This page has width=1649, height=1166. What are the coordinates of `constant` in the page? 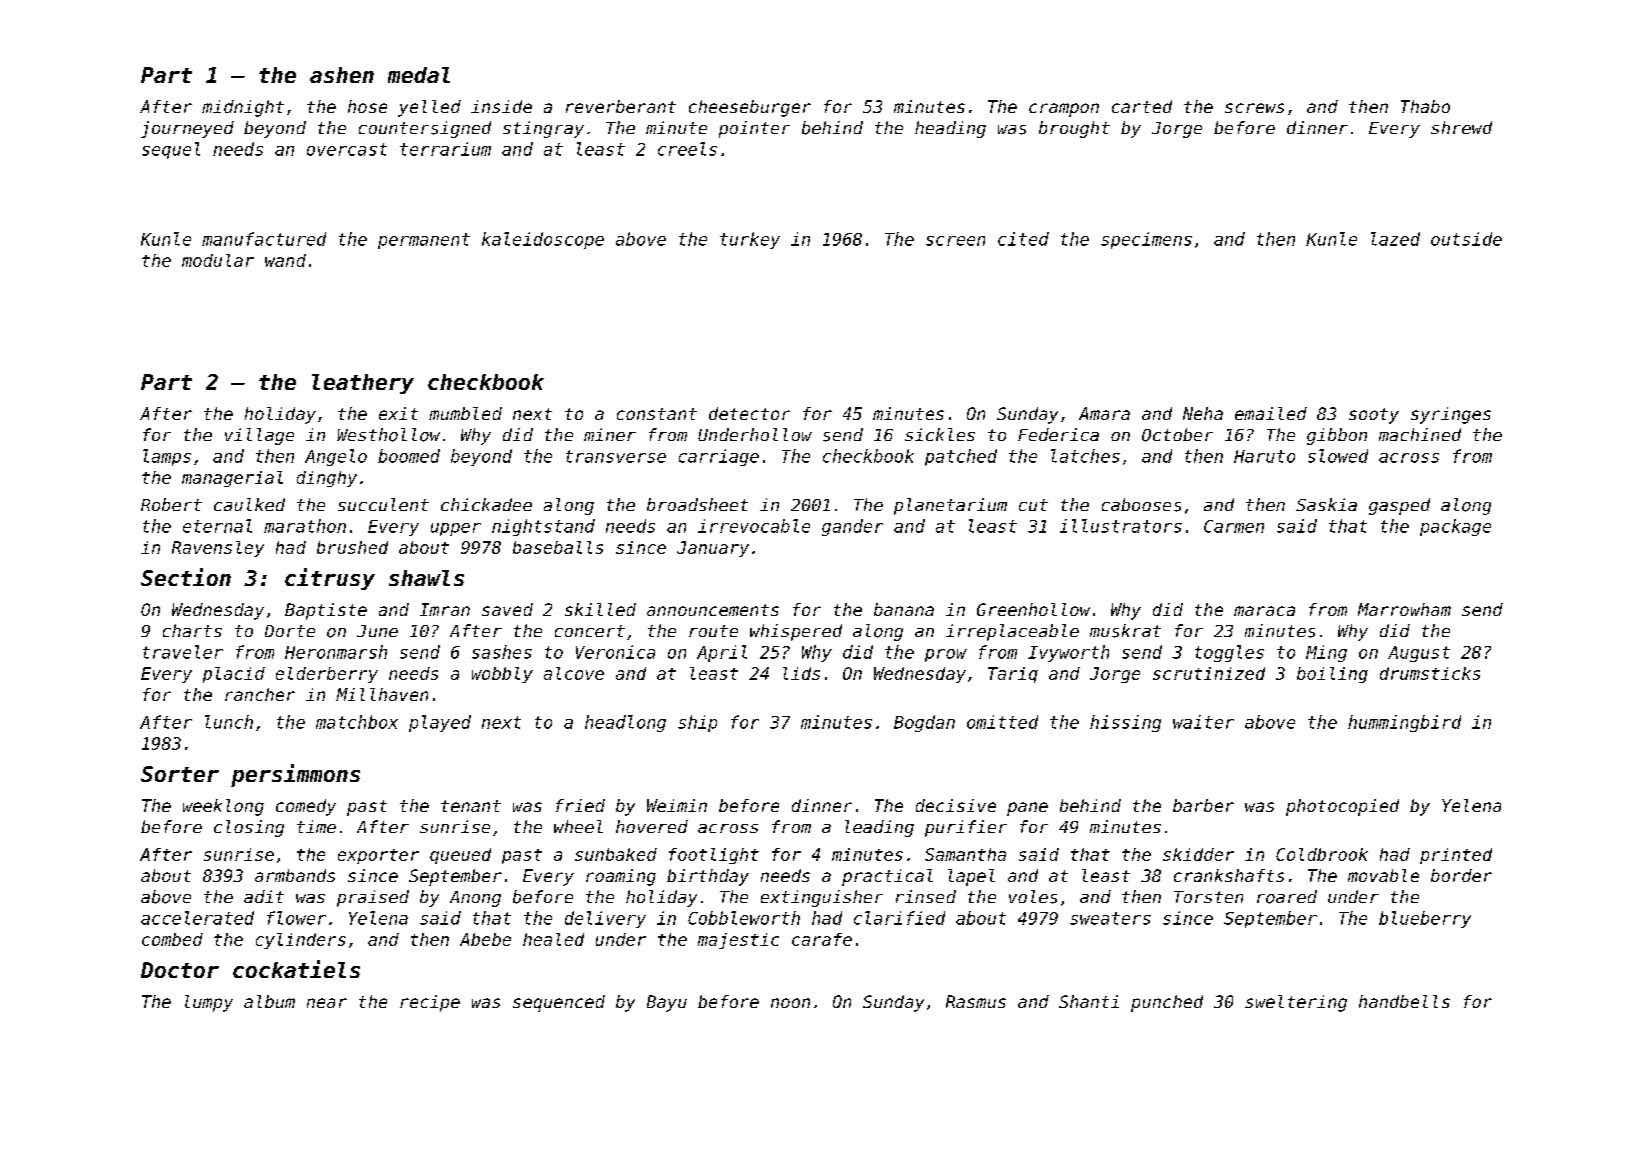 It's located at (657, 414).
